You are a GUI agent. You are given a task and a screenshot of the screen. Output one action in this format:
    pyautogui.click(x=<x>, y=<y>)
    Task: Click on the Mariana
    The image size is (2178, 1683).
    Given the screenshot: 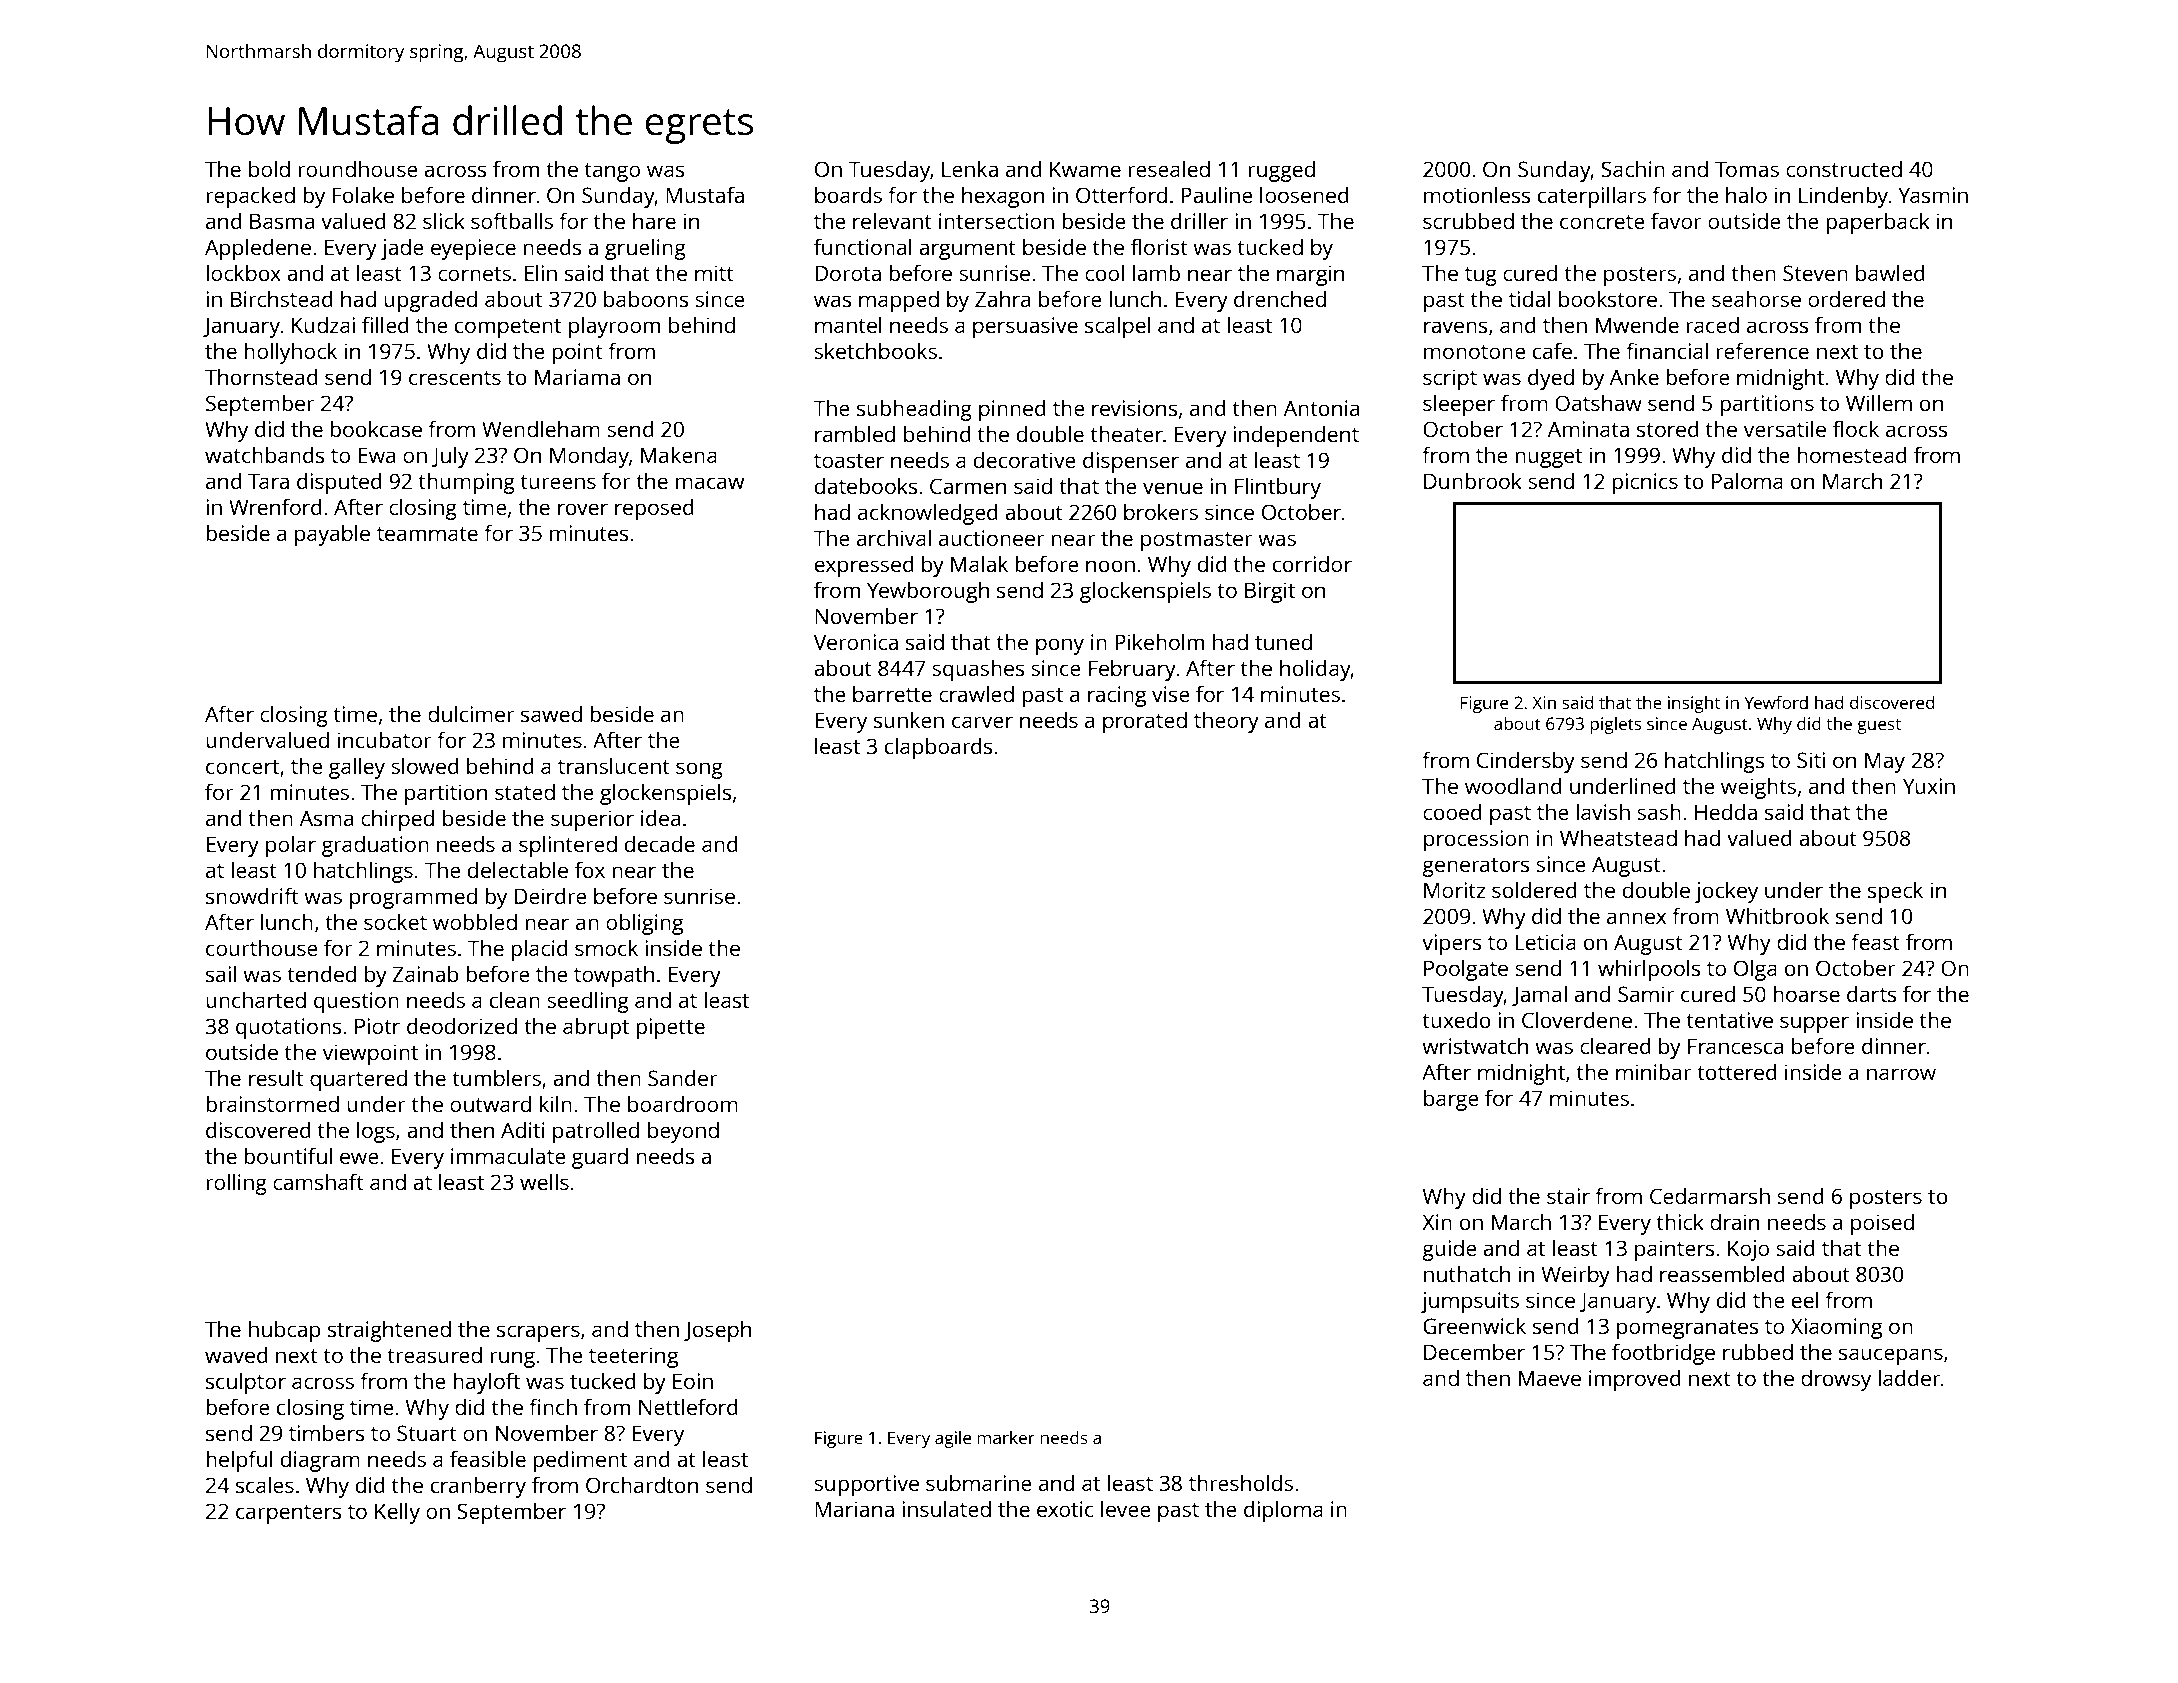 What is the action you would take?
    pyautogui.click(x=854, y=1509)
